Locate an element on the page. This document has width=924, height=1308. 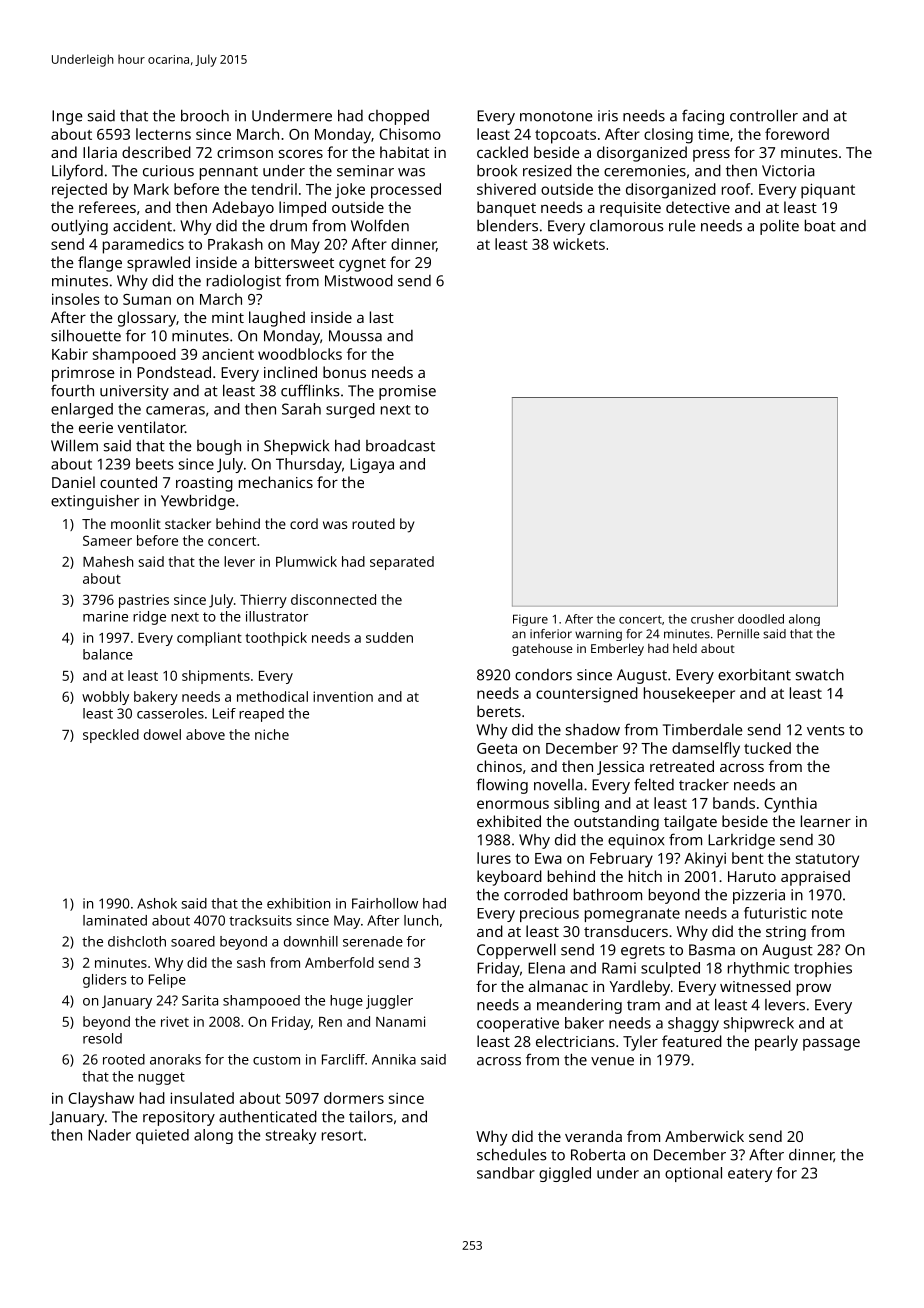
Figure is located at coordinates (530, 620).
